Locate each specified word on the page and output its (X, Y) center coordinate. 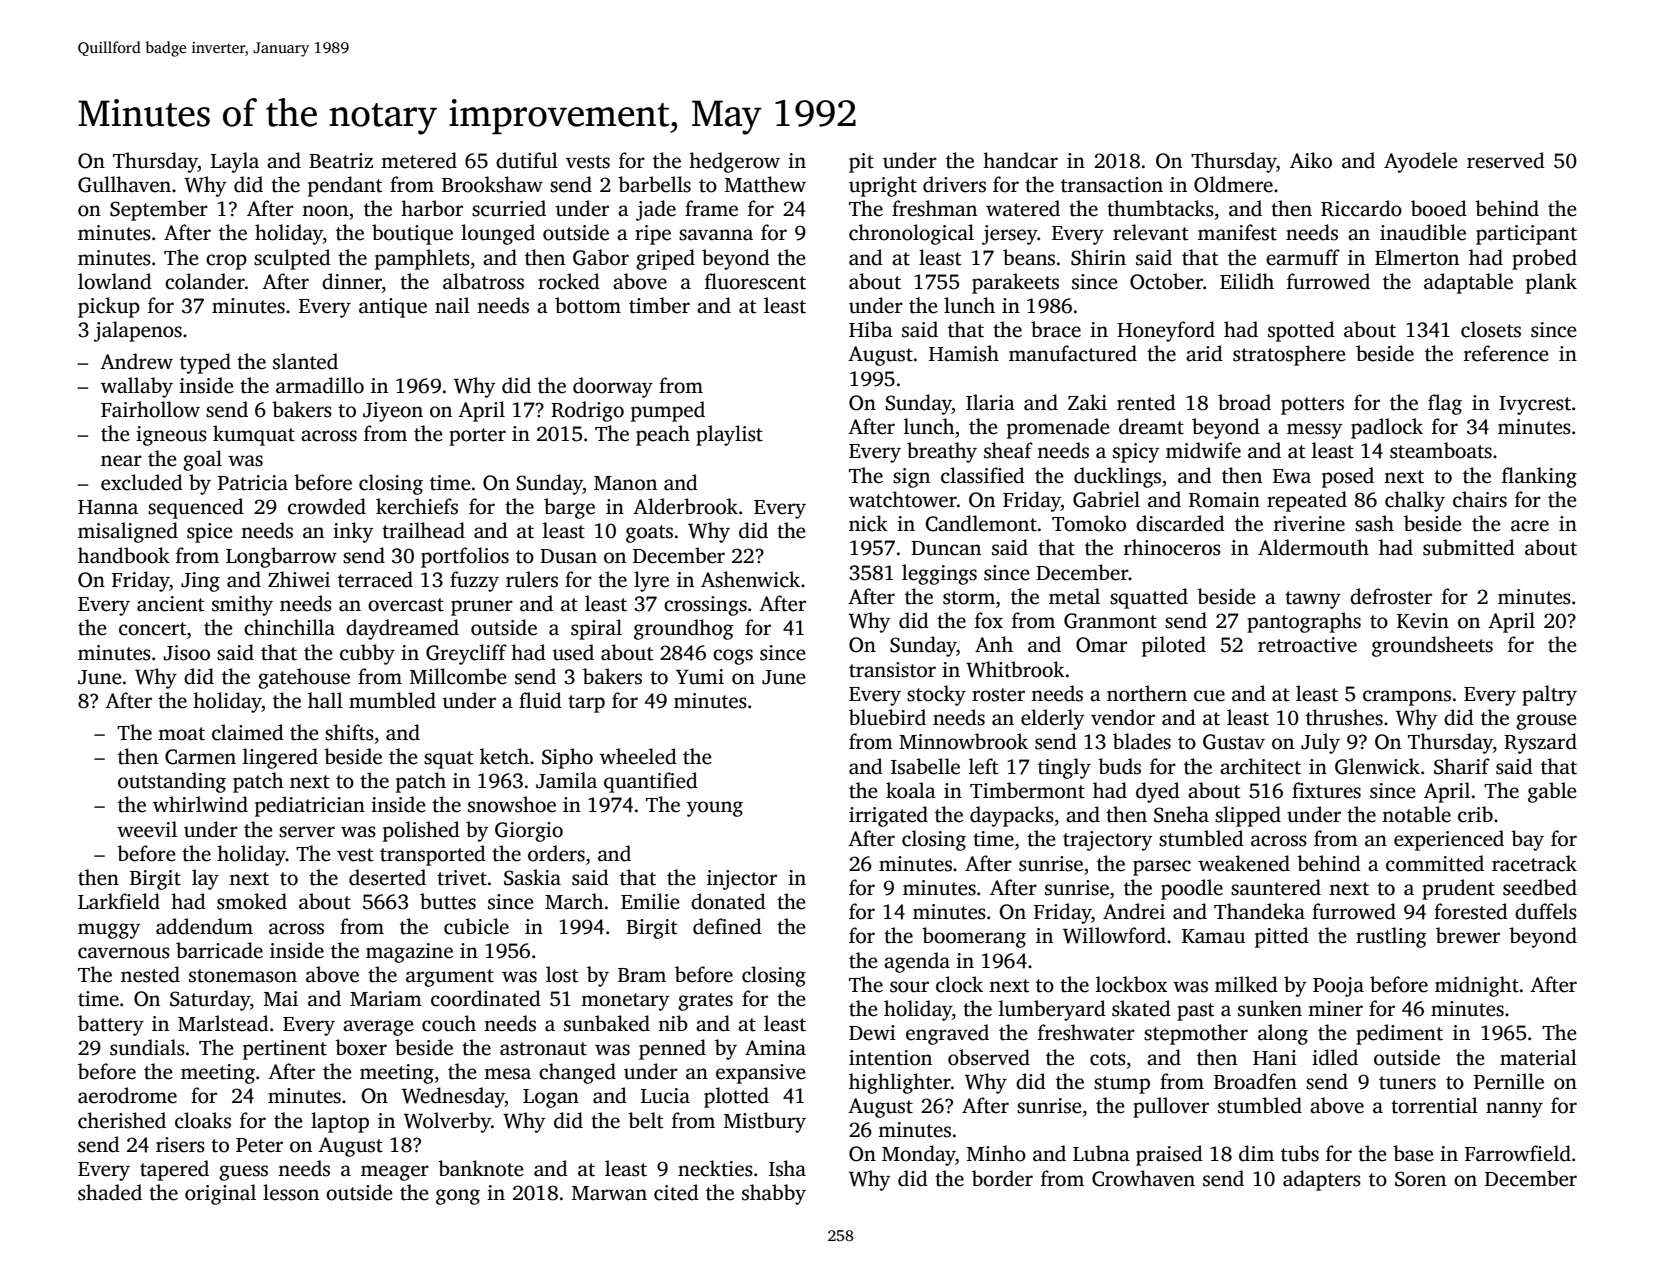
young (715, 809)
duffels (1546, 911)
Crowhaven (1143, 1178)
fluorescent (755, 281)
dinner (352, 281)
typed (205, 363)
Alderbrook (685, 506)
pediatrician (310, 806)
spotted (1301, 331)
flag (1445, 404)
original (220, 1194)
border (1002, 1178)
